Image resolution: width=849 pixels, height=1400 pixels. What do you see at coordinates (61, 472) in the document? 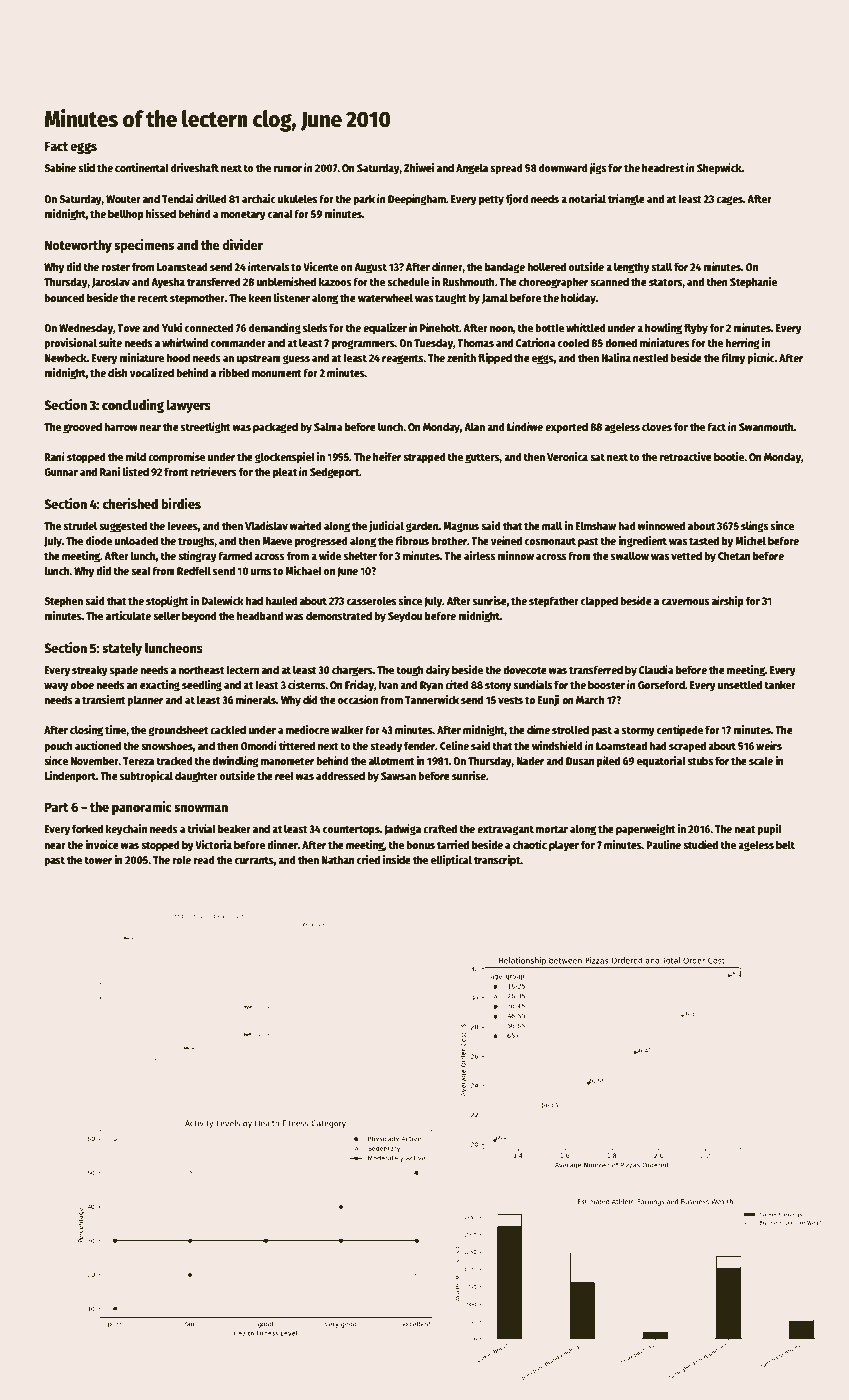
I see `Gunnar` at bounding box center [61, 472].
